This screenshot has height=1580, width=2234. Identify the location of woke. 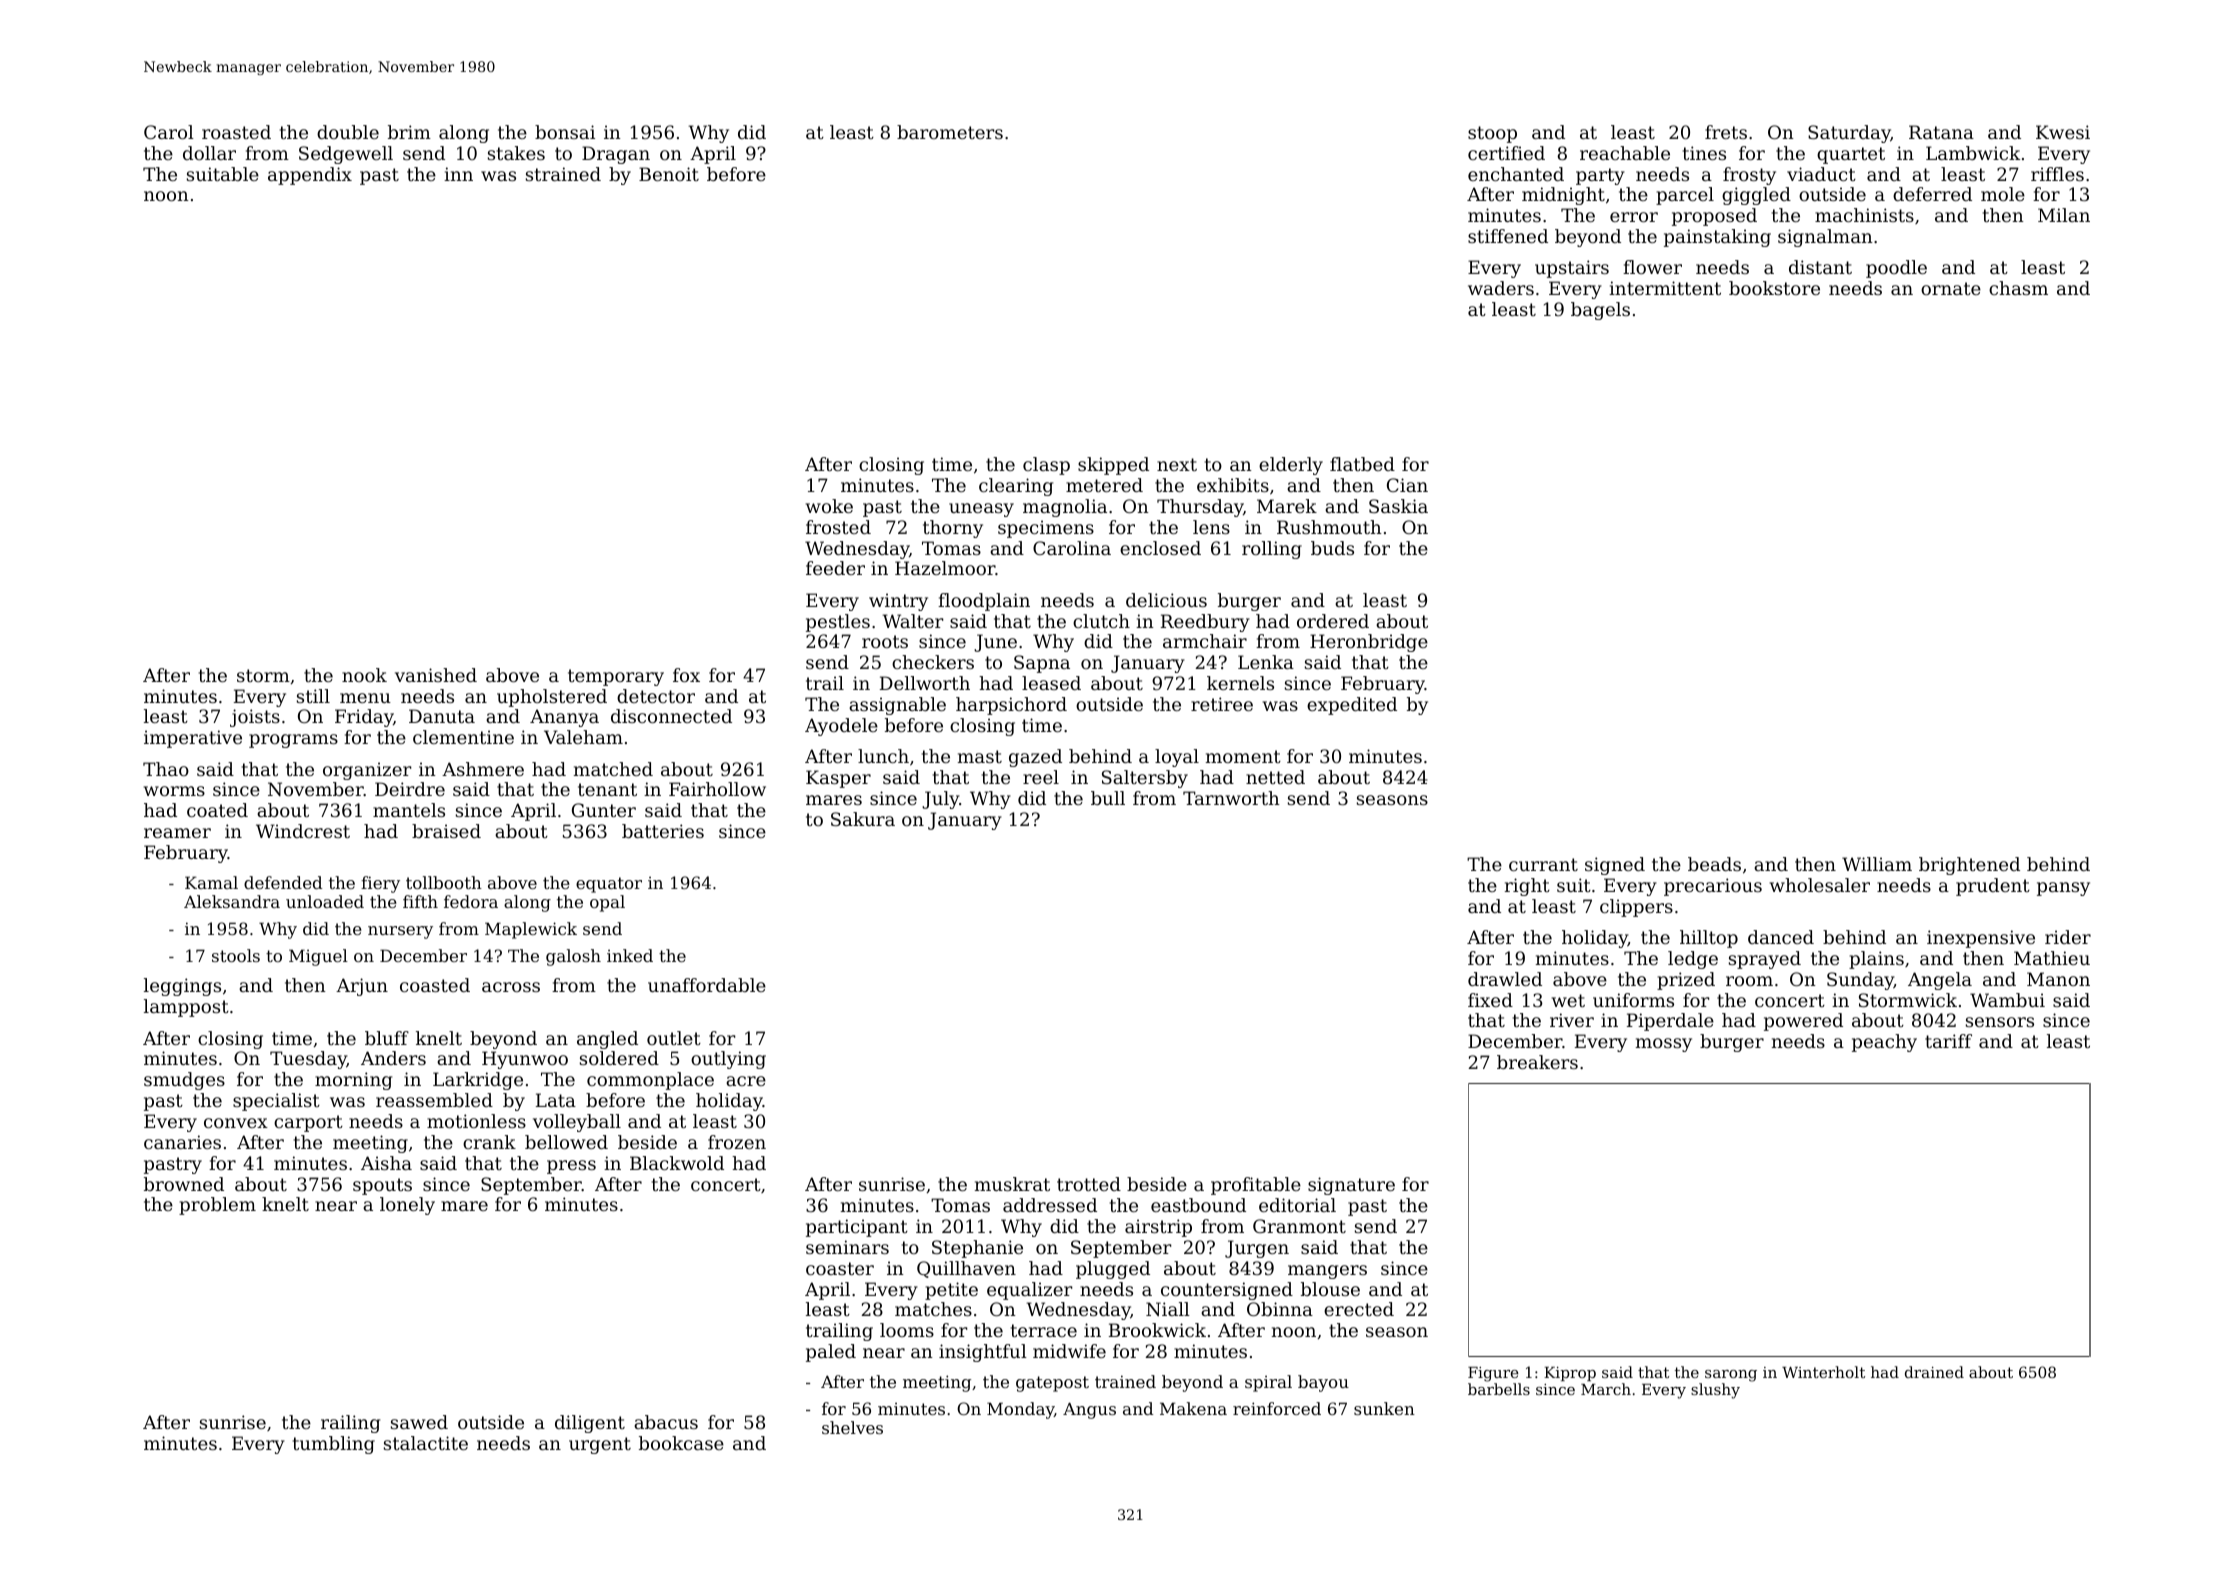
(829, 506).
